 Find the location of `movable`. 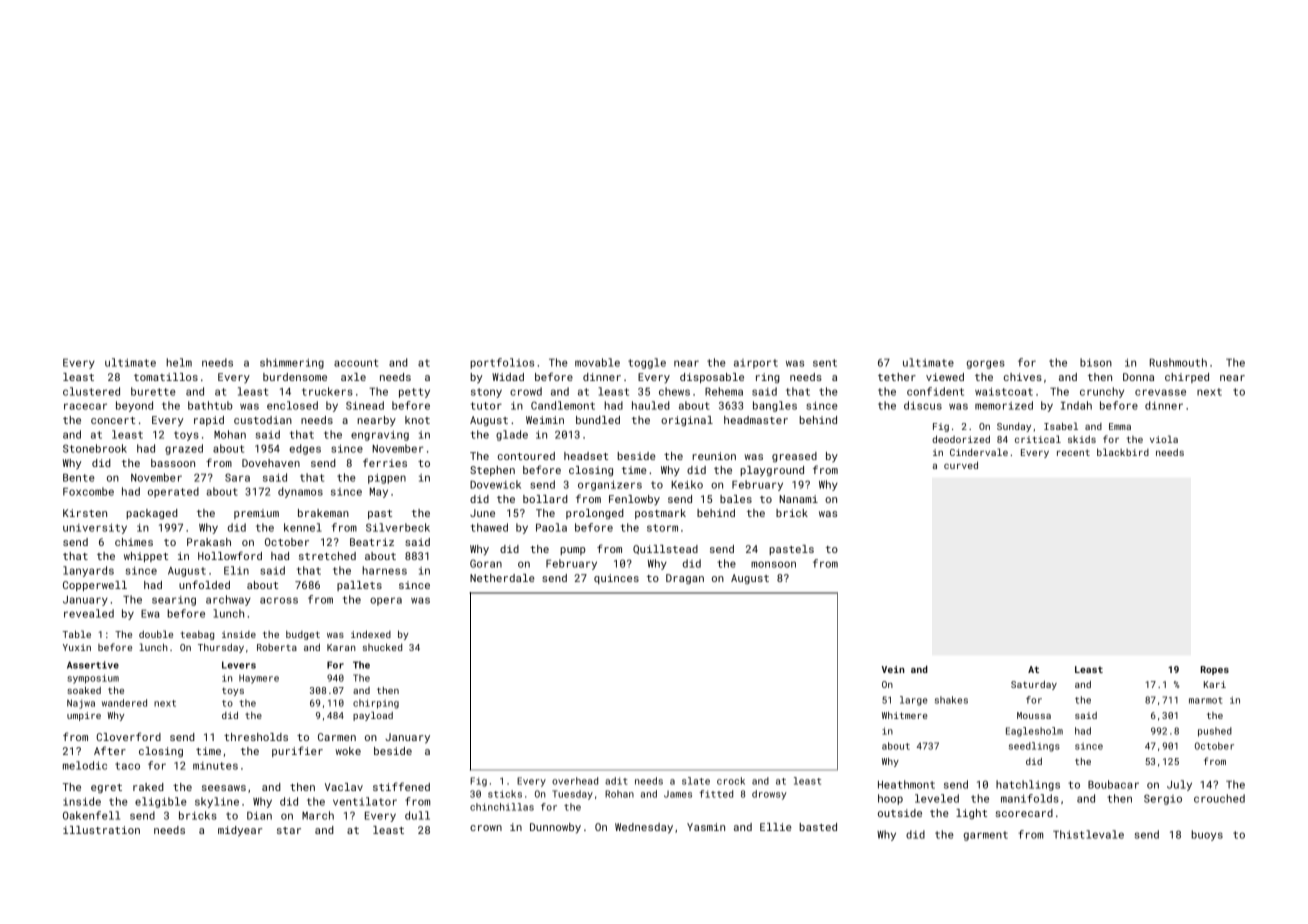

movable is located at coordinates (597, 362).
